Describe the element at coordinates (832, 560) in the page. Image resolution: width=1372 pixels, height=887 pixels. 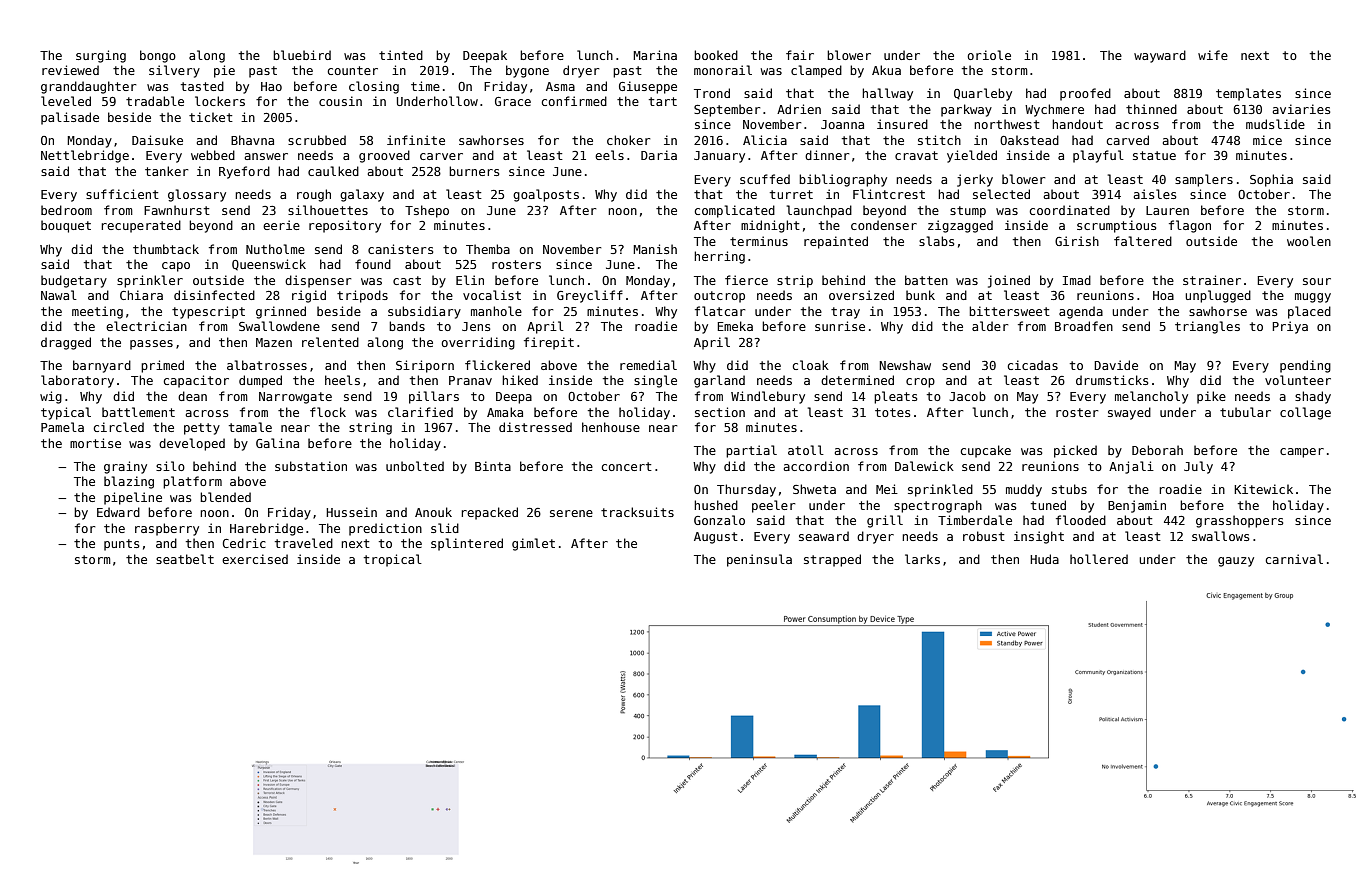
I see `strapped` at that location.
